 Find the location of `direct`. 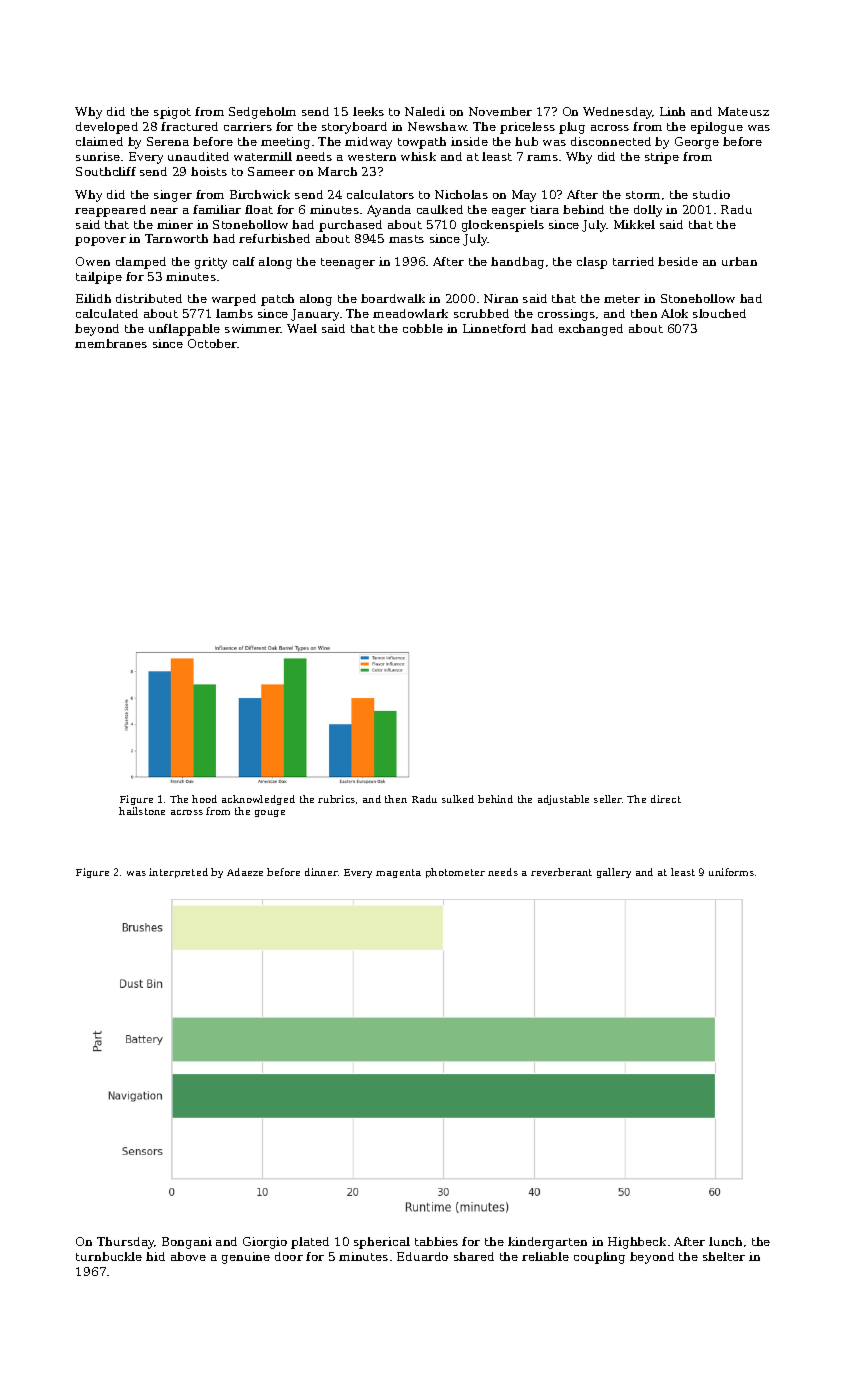

direct is located at coordinates (666, 799).
